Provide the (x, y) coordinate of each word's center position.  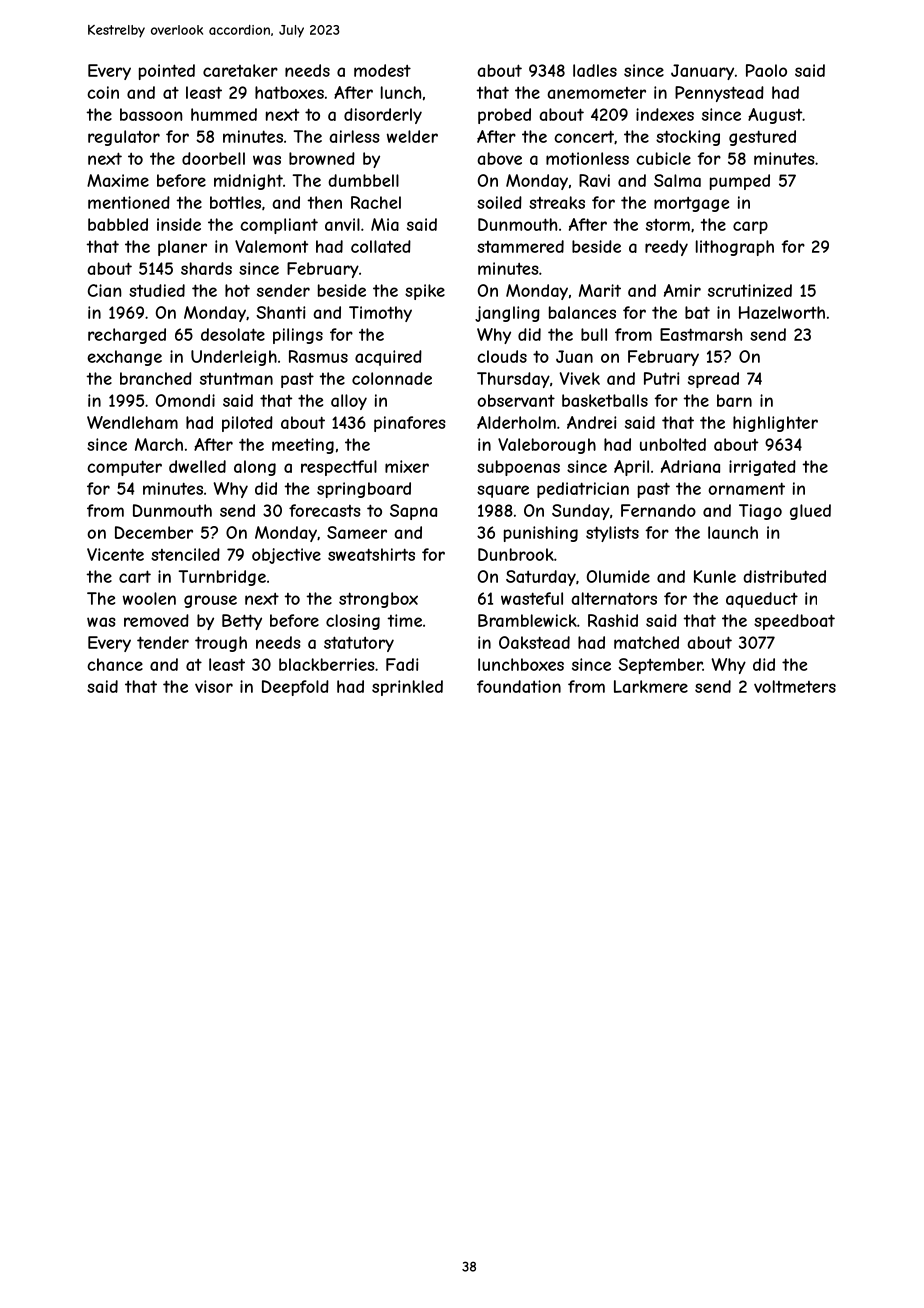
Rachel (376, 202)
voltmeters (795, 686)
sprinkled (407, 688)
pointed (167, 72)
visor (214, 686)
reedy (666, 248)
